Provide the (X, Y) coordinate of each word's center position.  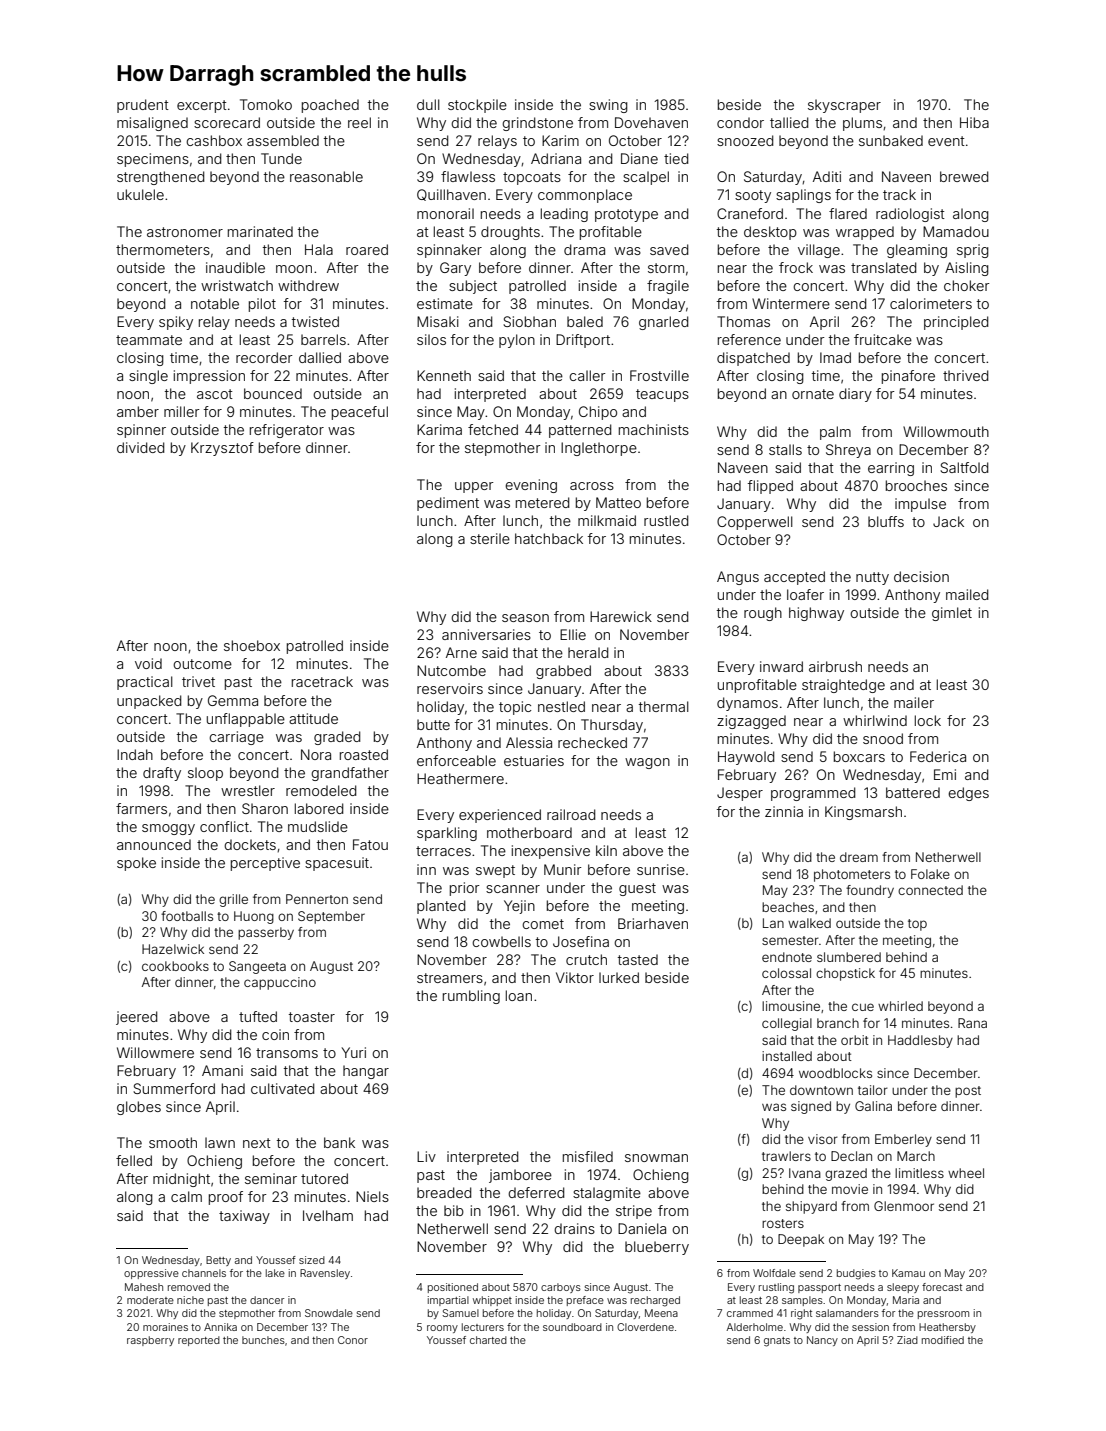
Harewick (621, 616)
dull (428, 104)
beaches (788, 907)
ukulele (140, 194)
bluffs (886, 521)
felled (134, 1160)
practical (145, 683)
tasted (638, 959)
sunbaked (891, 140)
